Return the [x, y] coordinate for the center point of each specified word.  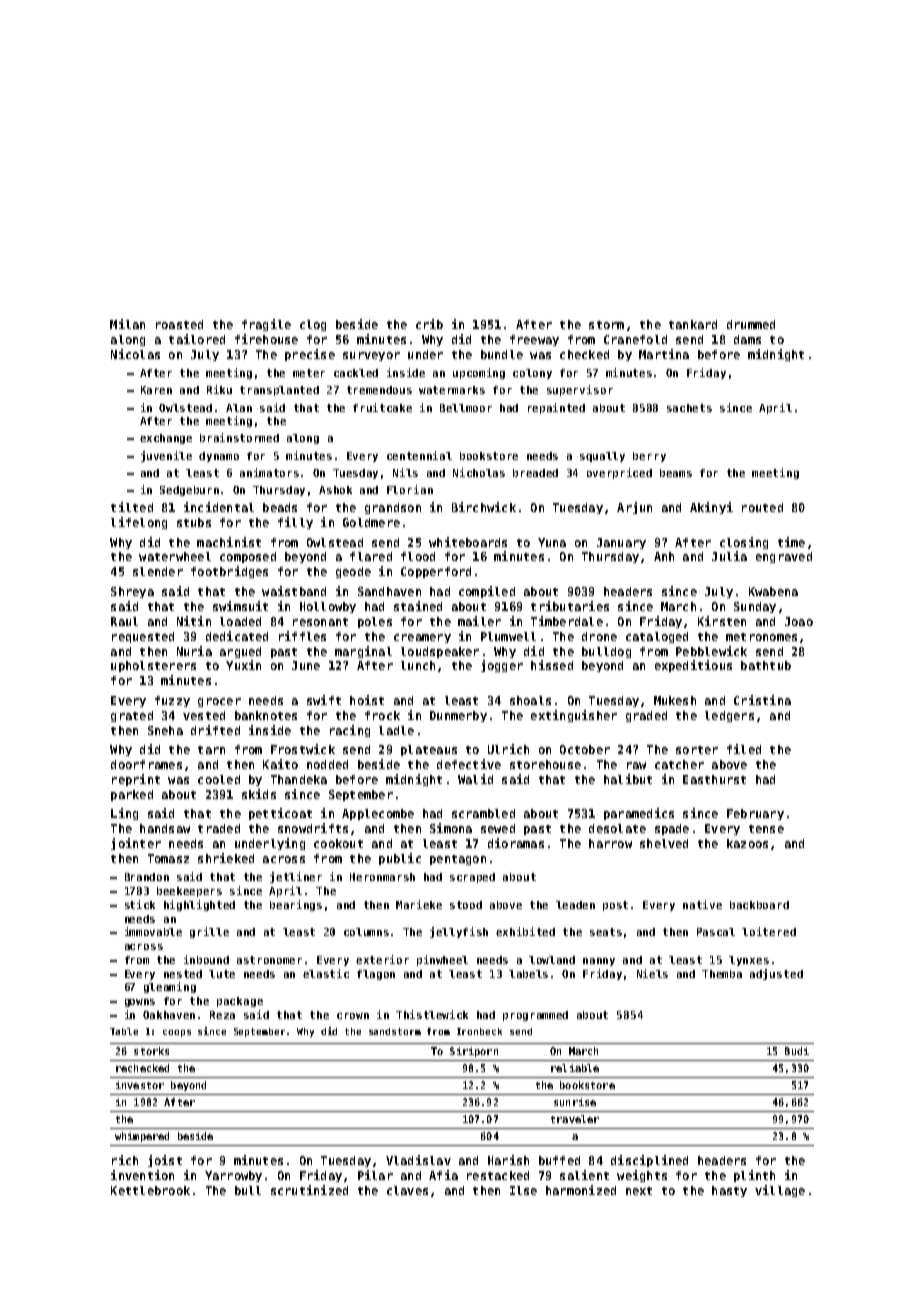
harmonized [581, 1190]
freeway [534, 340]
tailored [197, 339]
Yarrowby [233, 1176]
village [780, 1191]
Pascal [716, 932]
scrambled [483, 813]
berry [649, 457]
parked [132, 795]
